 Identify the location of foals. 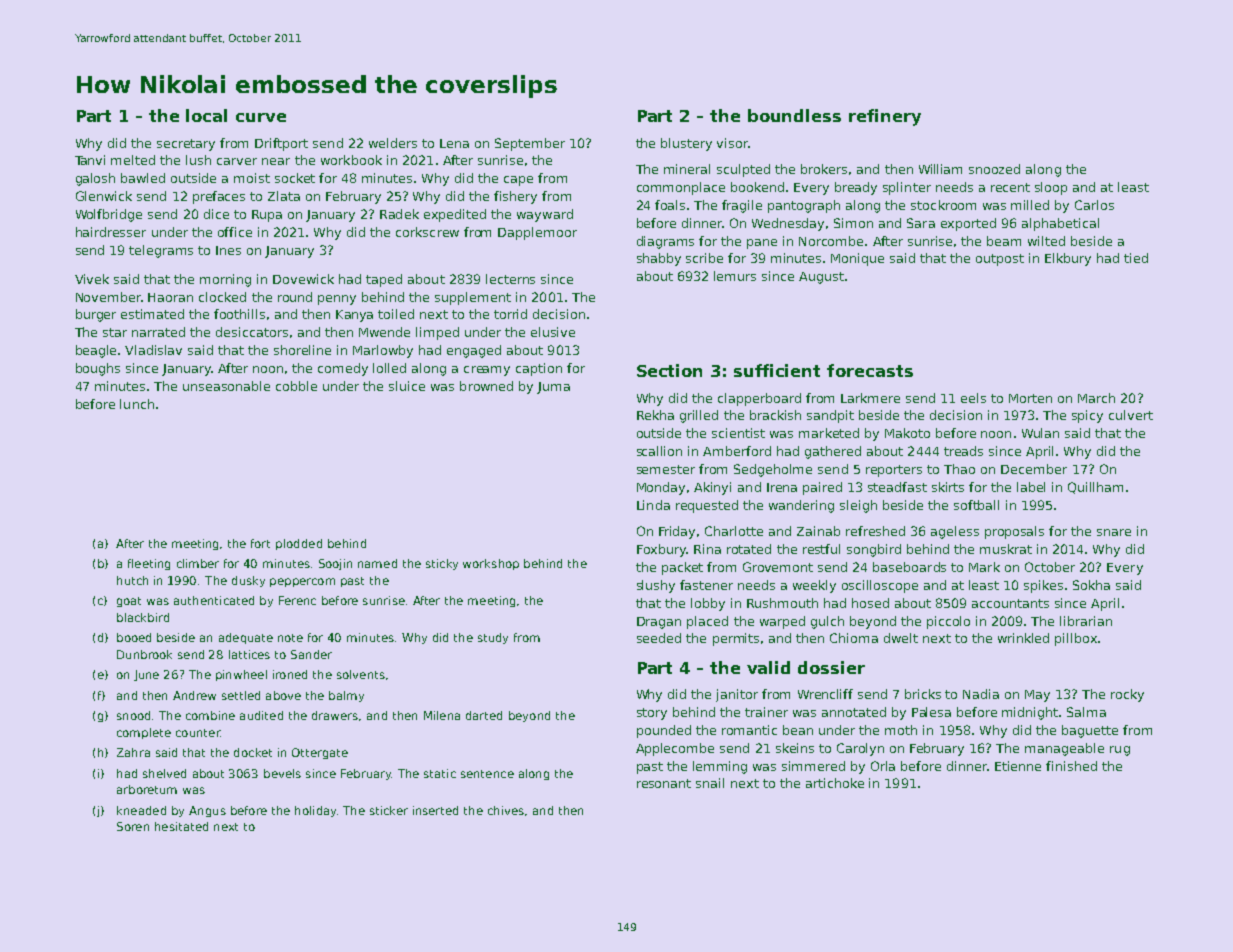
(670, 205).
